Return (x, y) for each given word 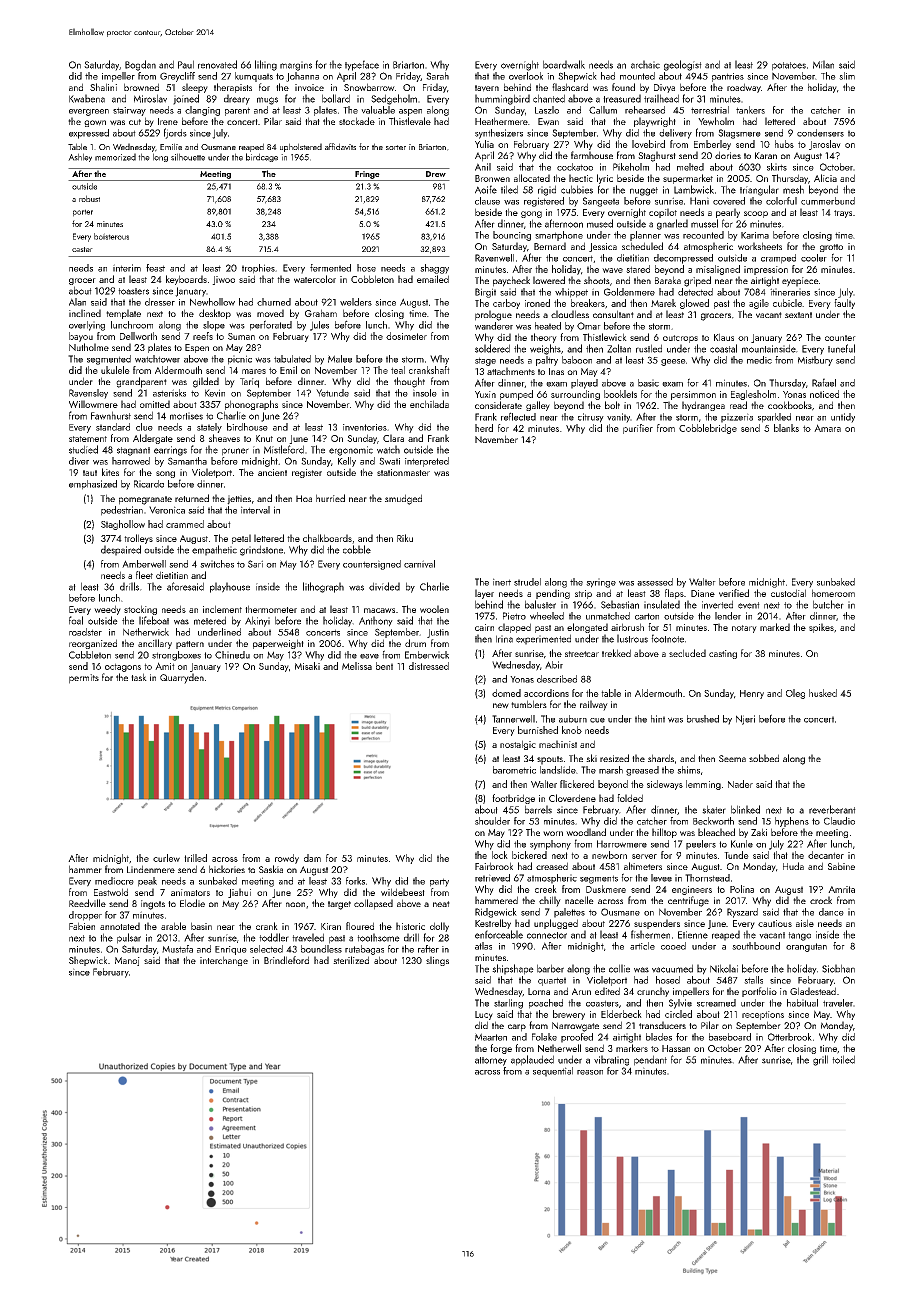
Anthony (376, 621)
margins (296, 66)
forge (501, 1049)
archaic (645, 64)
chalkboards (327, 538)
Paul (186, 64)
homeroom (833, 593)
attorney (491, 1061)
